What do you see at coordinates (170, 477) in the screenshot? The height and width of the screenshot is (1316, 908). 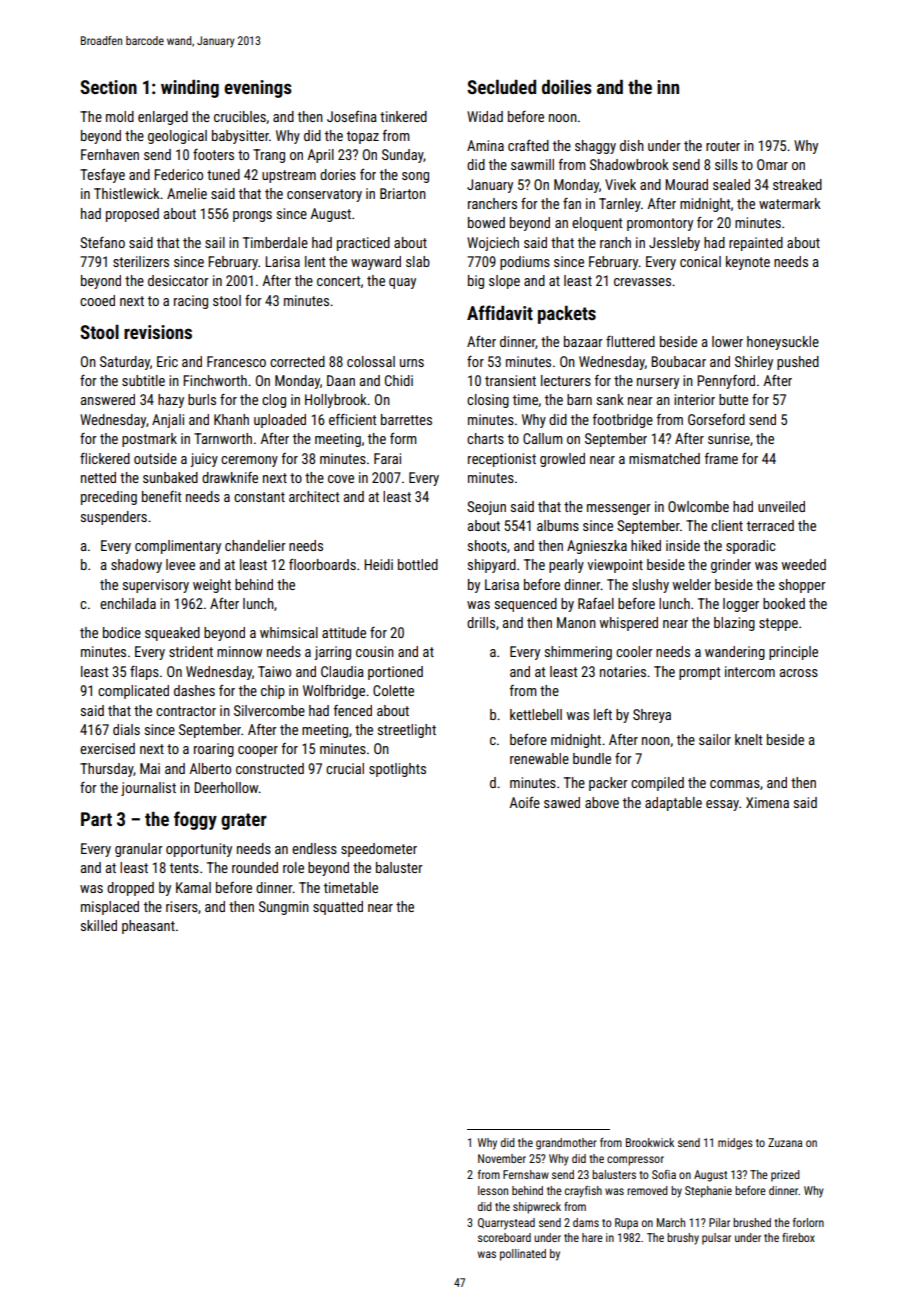 I see `sunbaked` at bounding box center [170, 477].
